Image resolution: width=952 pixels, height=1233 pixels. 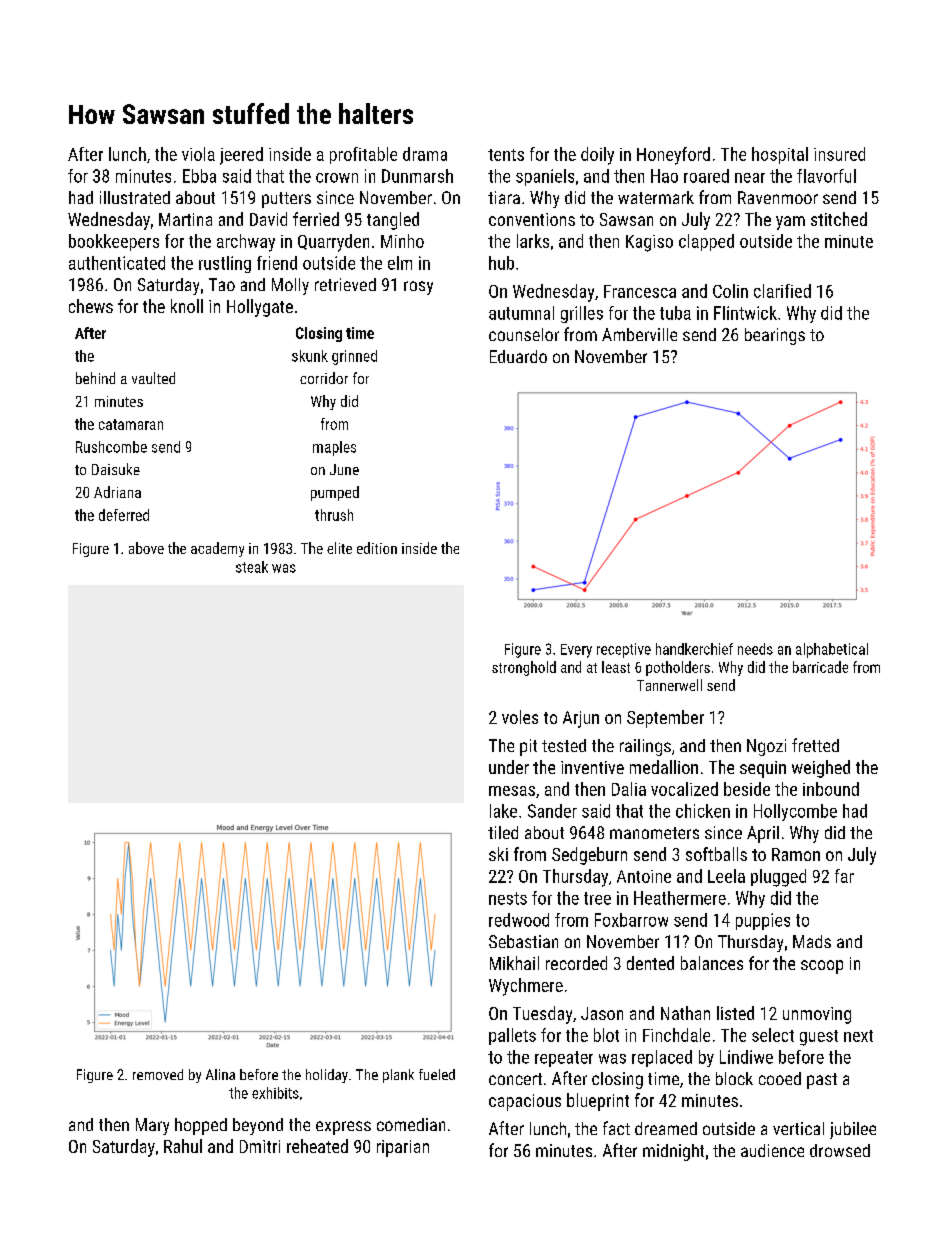 I want to click on handkerchief, so click(x=694, y=649).
